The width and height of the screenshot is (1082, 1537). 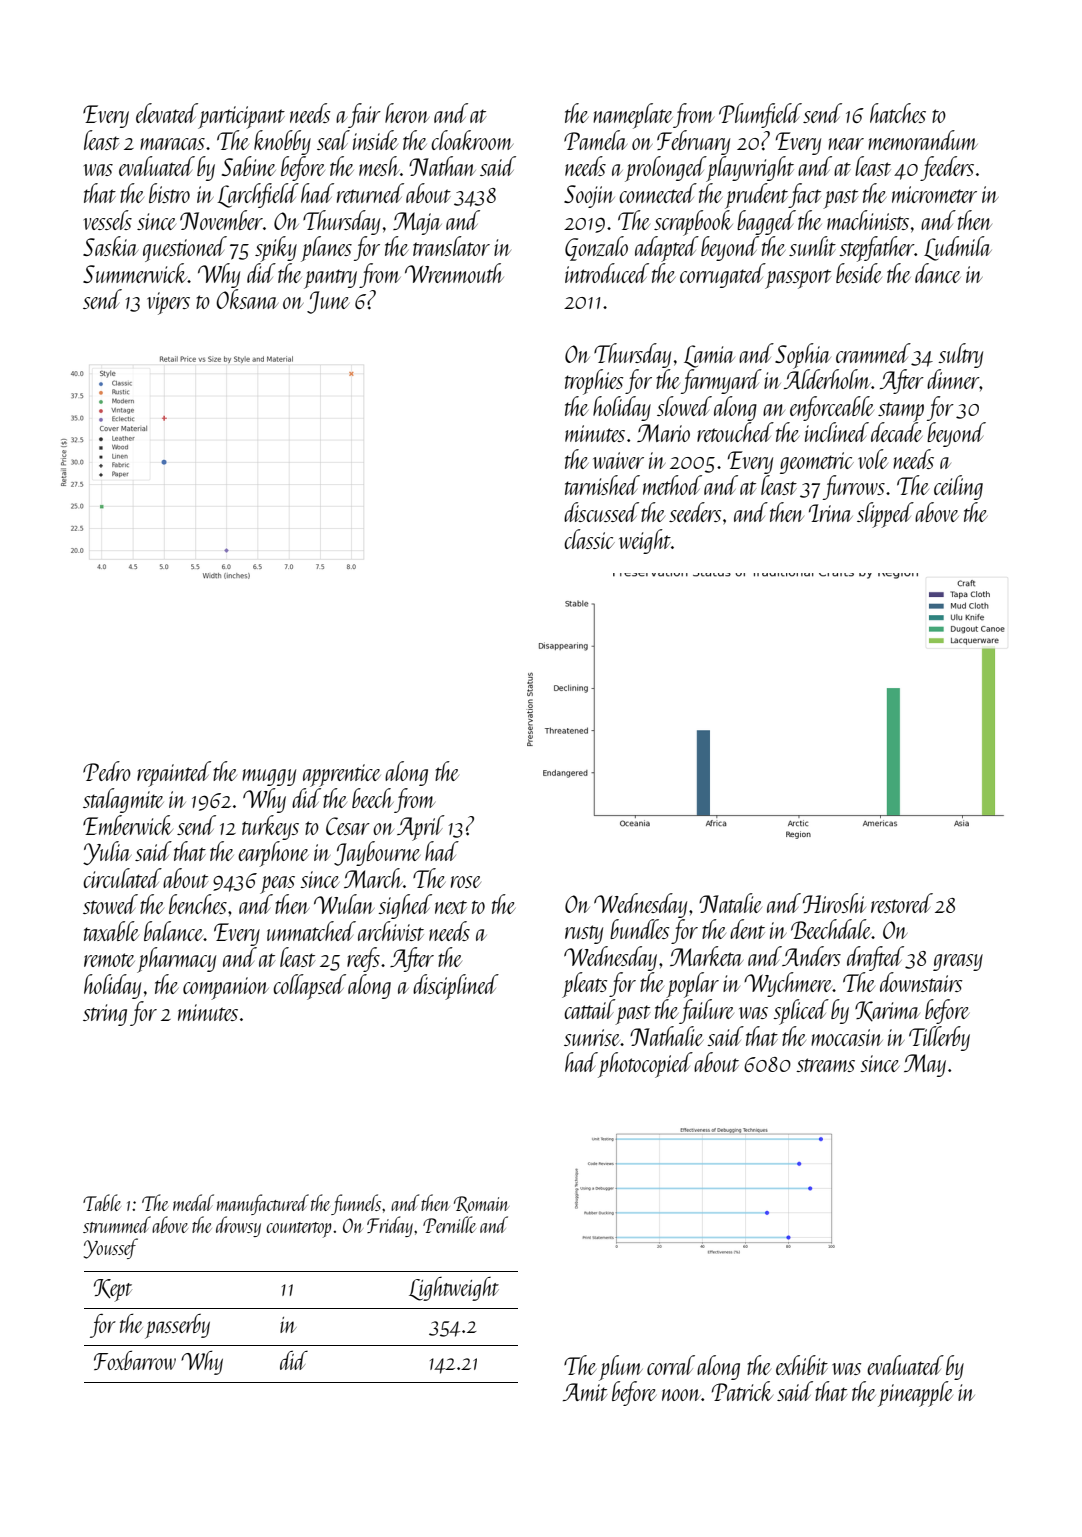 What do you see at coordinates (247, 299) in the screenshot?
I see `Oksana` at bounding box center [247, 299].
